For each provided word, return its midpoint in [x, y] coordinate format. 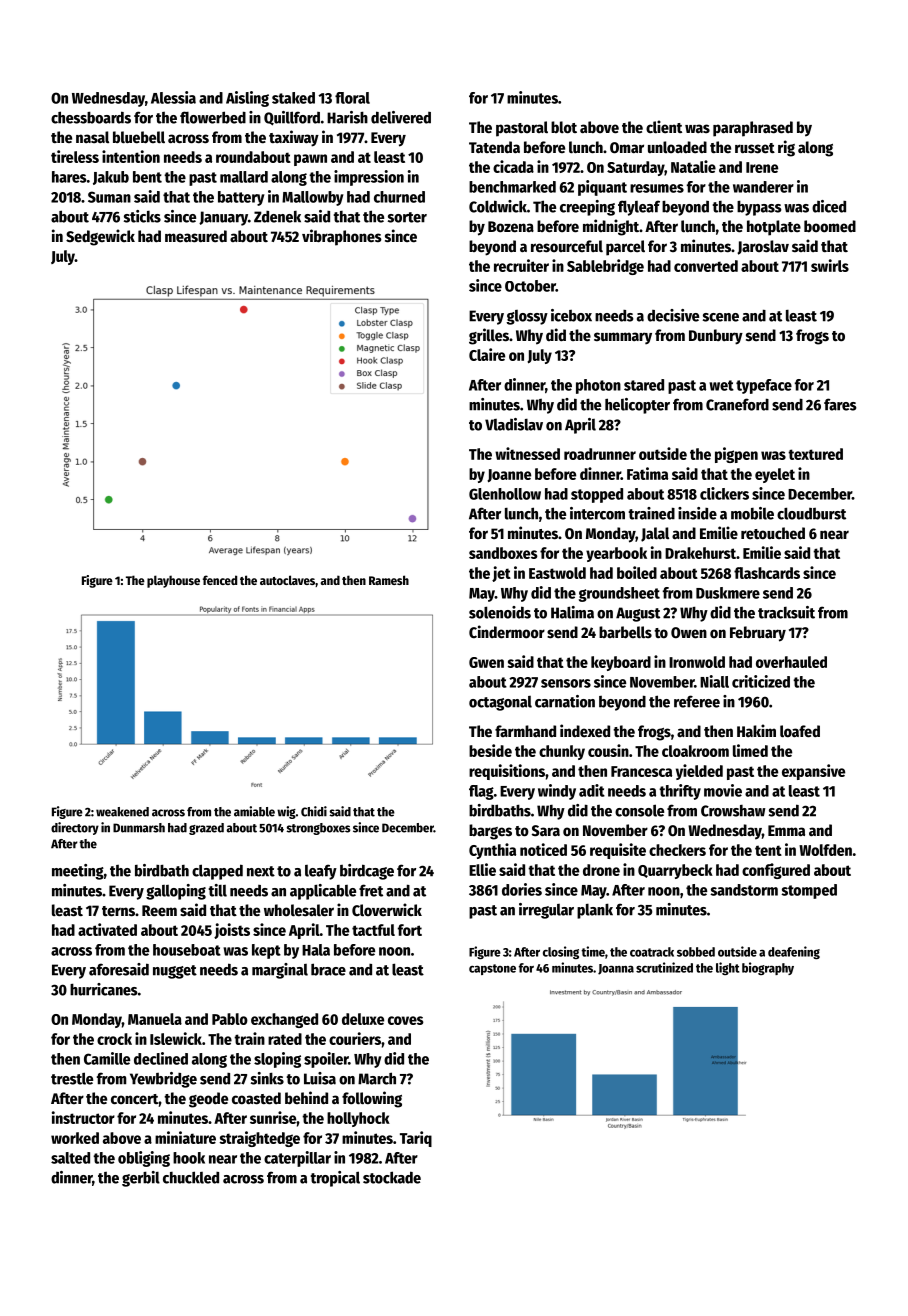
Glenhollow [505, 494]
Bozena [511, 227]
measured [196, 236]
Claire [487, 354]
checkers [677, 850]
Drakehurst [700, 553]
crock [114, 1039]
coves [406, 1020]
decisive [673, 315]
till [217, 890]
